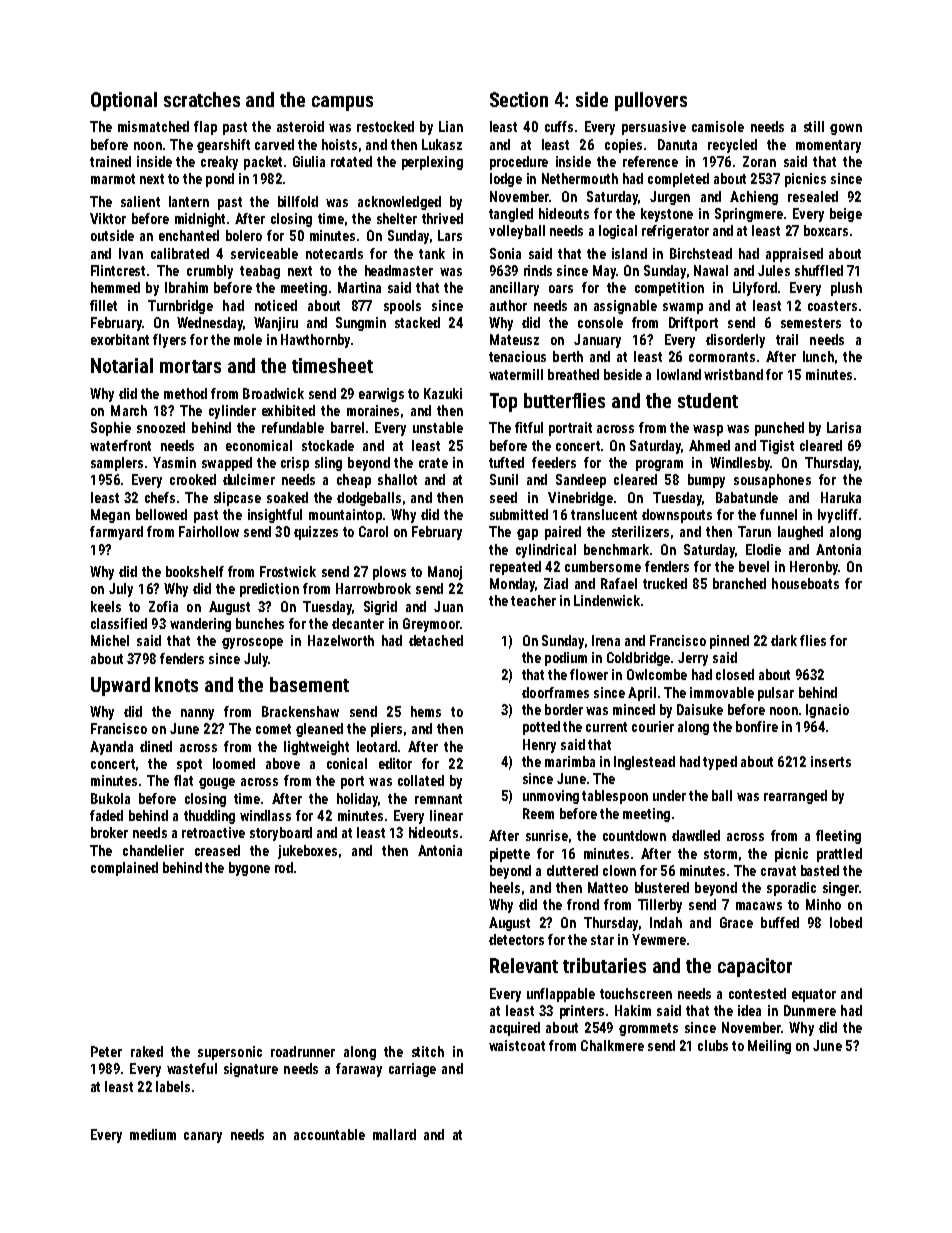 The image size is (952, 1233). What do you see at coordinates (604, 272) in the screenshot?
I see `May` at bounding box center [604, 272].
